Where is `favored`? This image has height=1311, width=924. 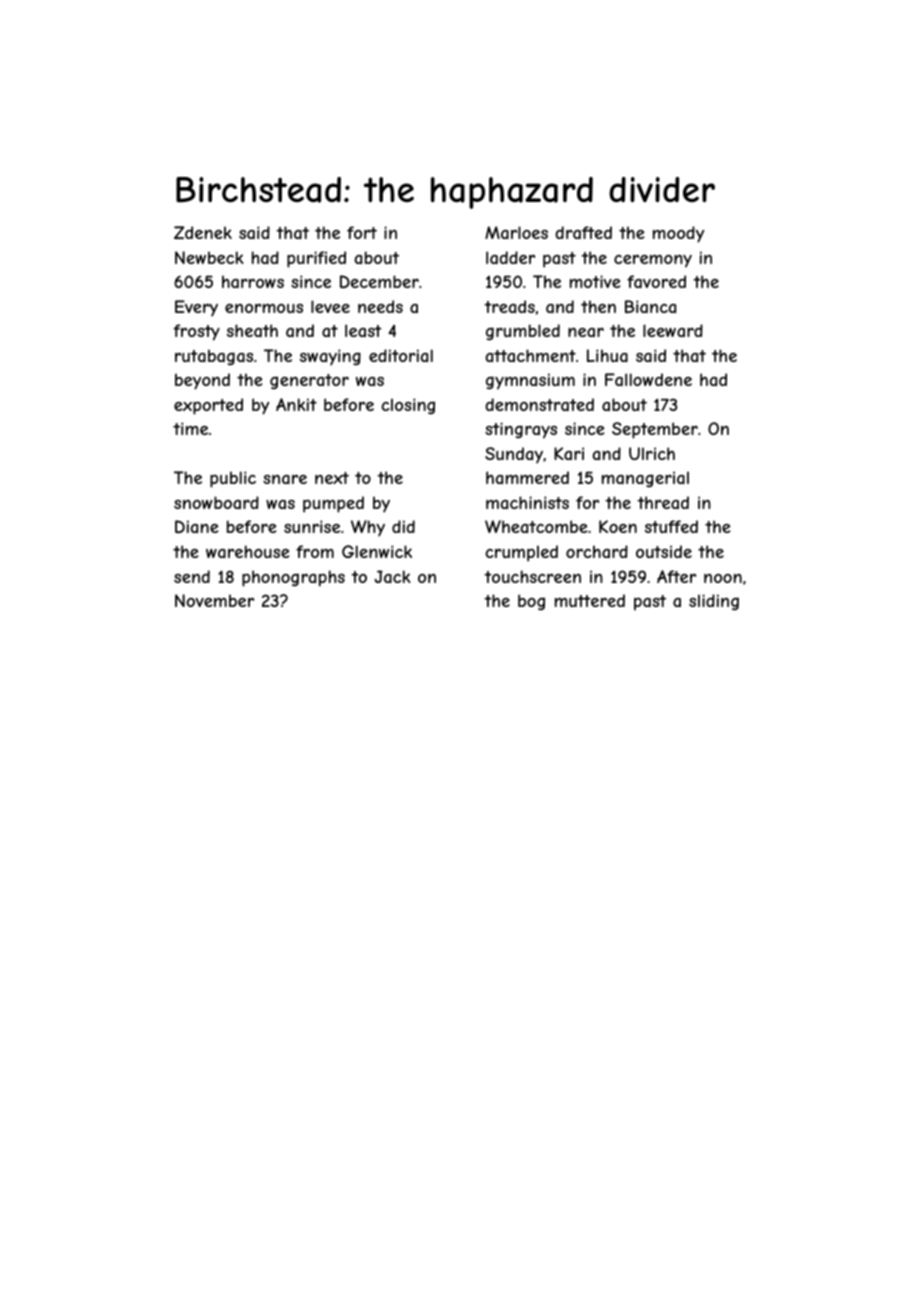
favored is located at coordinates (656, 281).
